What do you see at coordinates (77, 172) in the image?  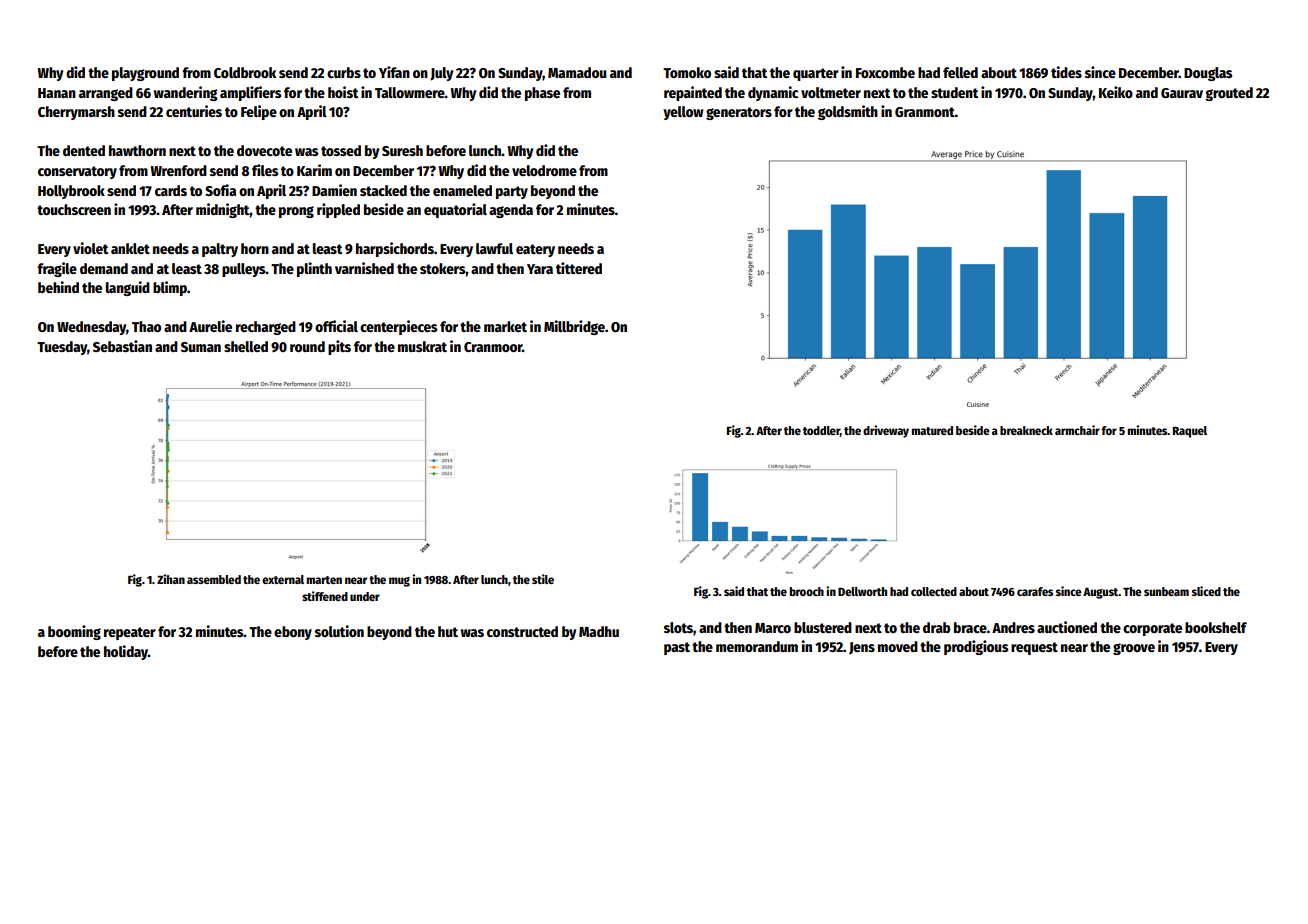 I see `conservatory` at bounding box center [77, 172].
